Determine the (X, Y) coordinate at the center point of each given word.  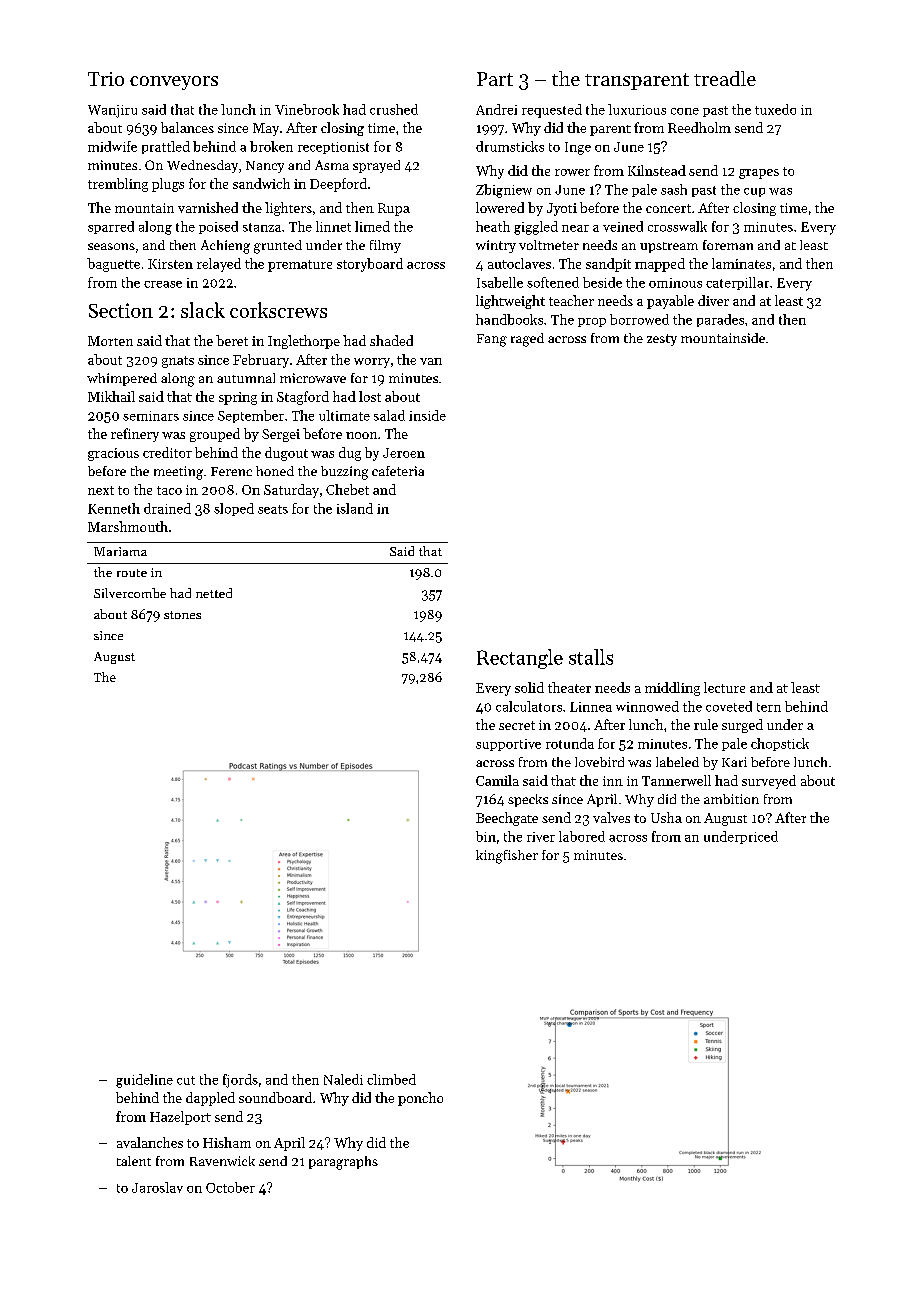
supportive (508, 745)
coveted (729, 706)
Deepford (338, 185)
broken (271, 146)
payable (670, 302)
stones (182, 615)
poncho (420, 1099)
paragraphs (343, 1163)
